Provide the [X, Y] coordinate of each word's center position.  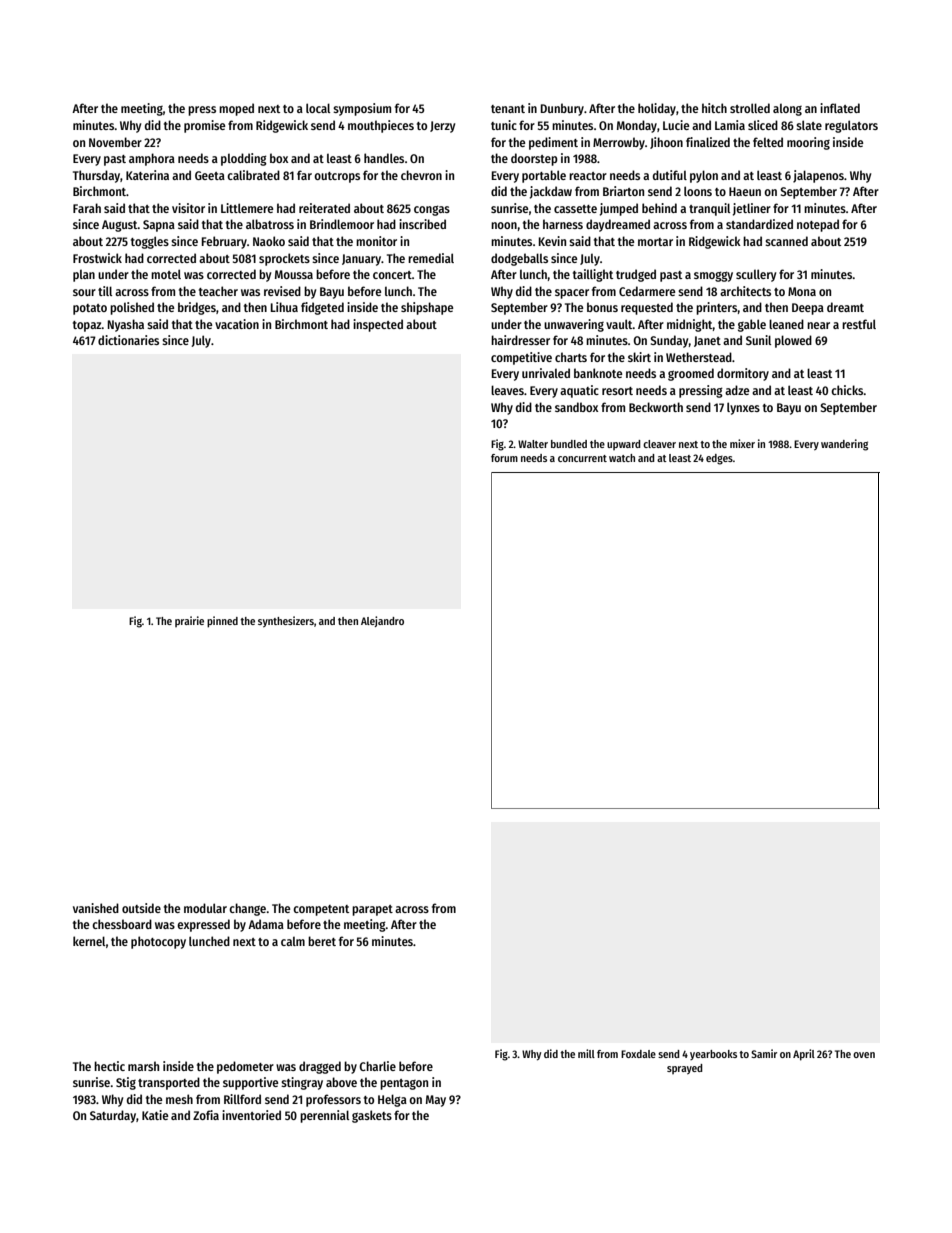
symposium [362, 109]
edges [719, 459]
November [115, 142]
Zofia [206, 1115]
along [787, 110]
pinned [222, 622]
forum [504, 458]
